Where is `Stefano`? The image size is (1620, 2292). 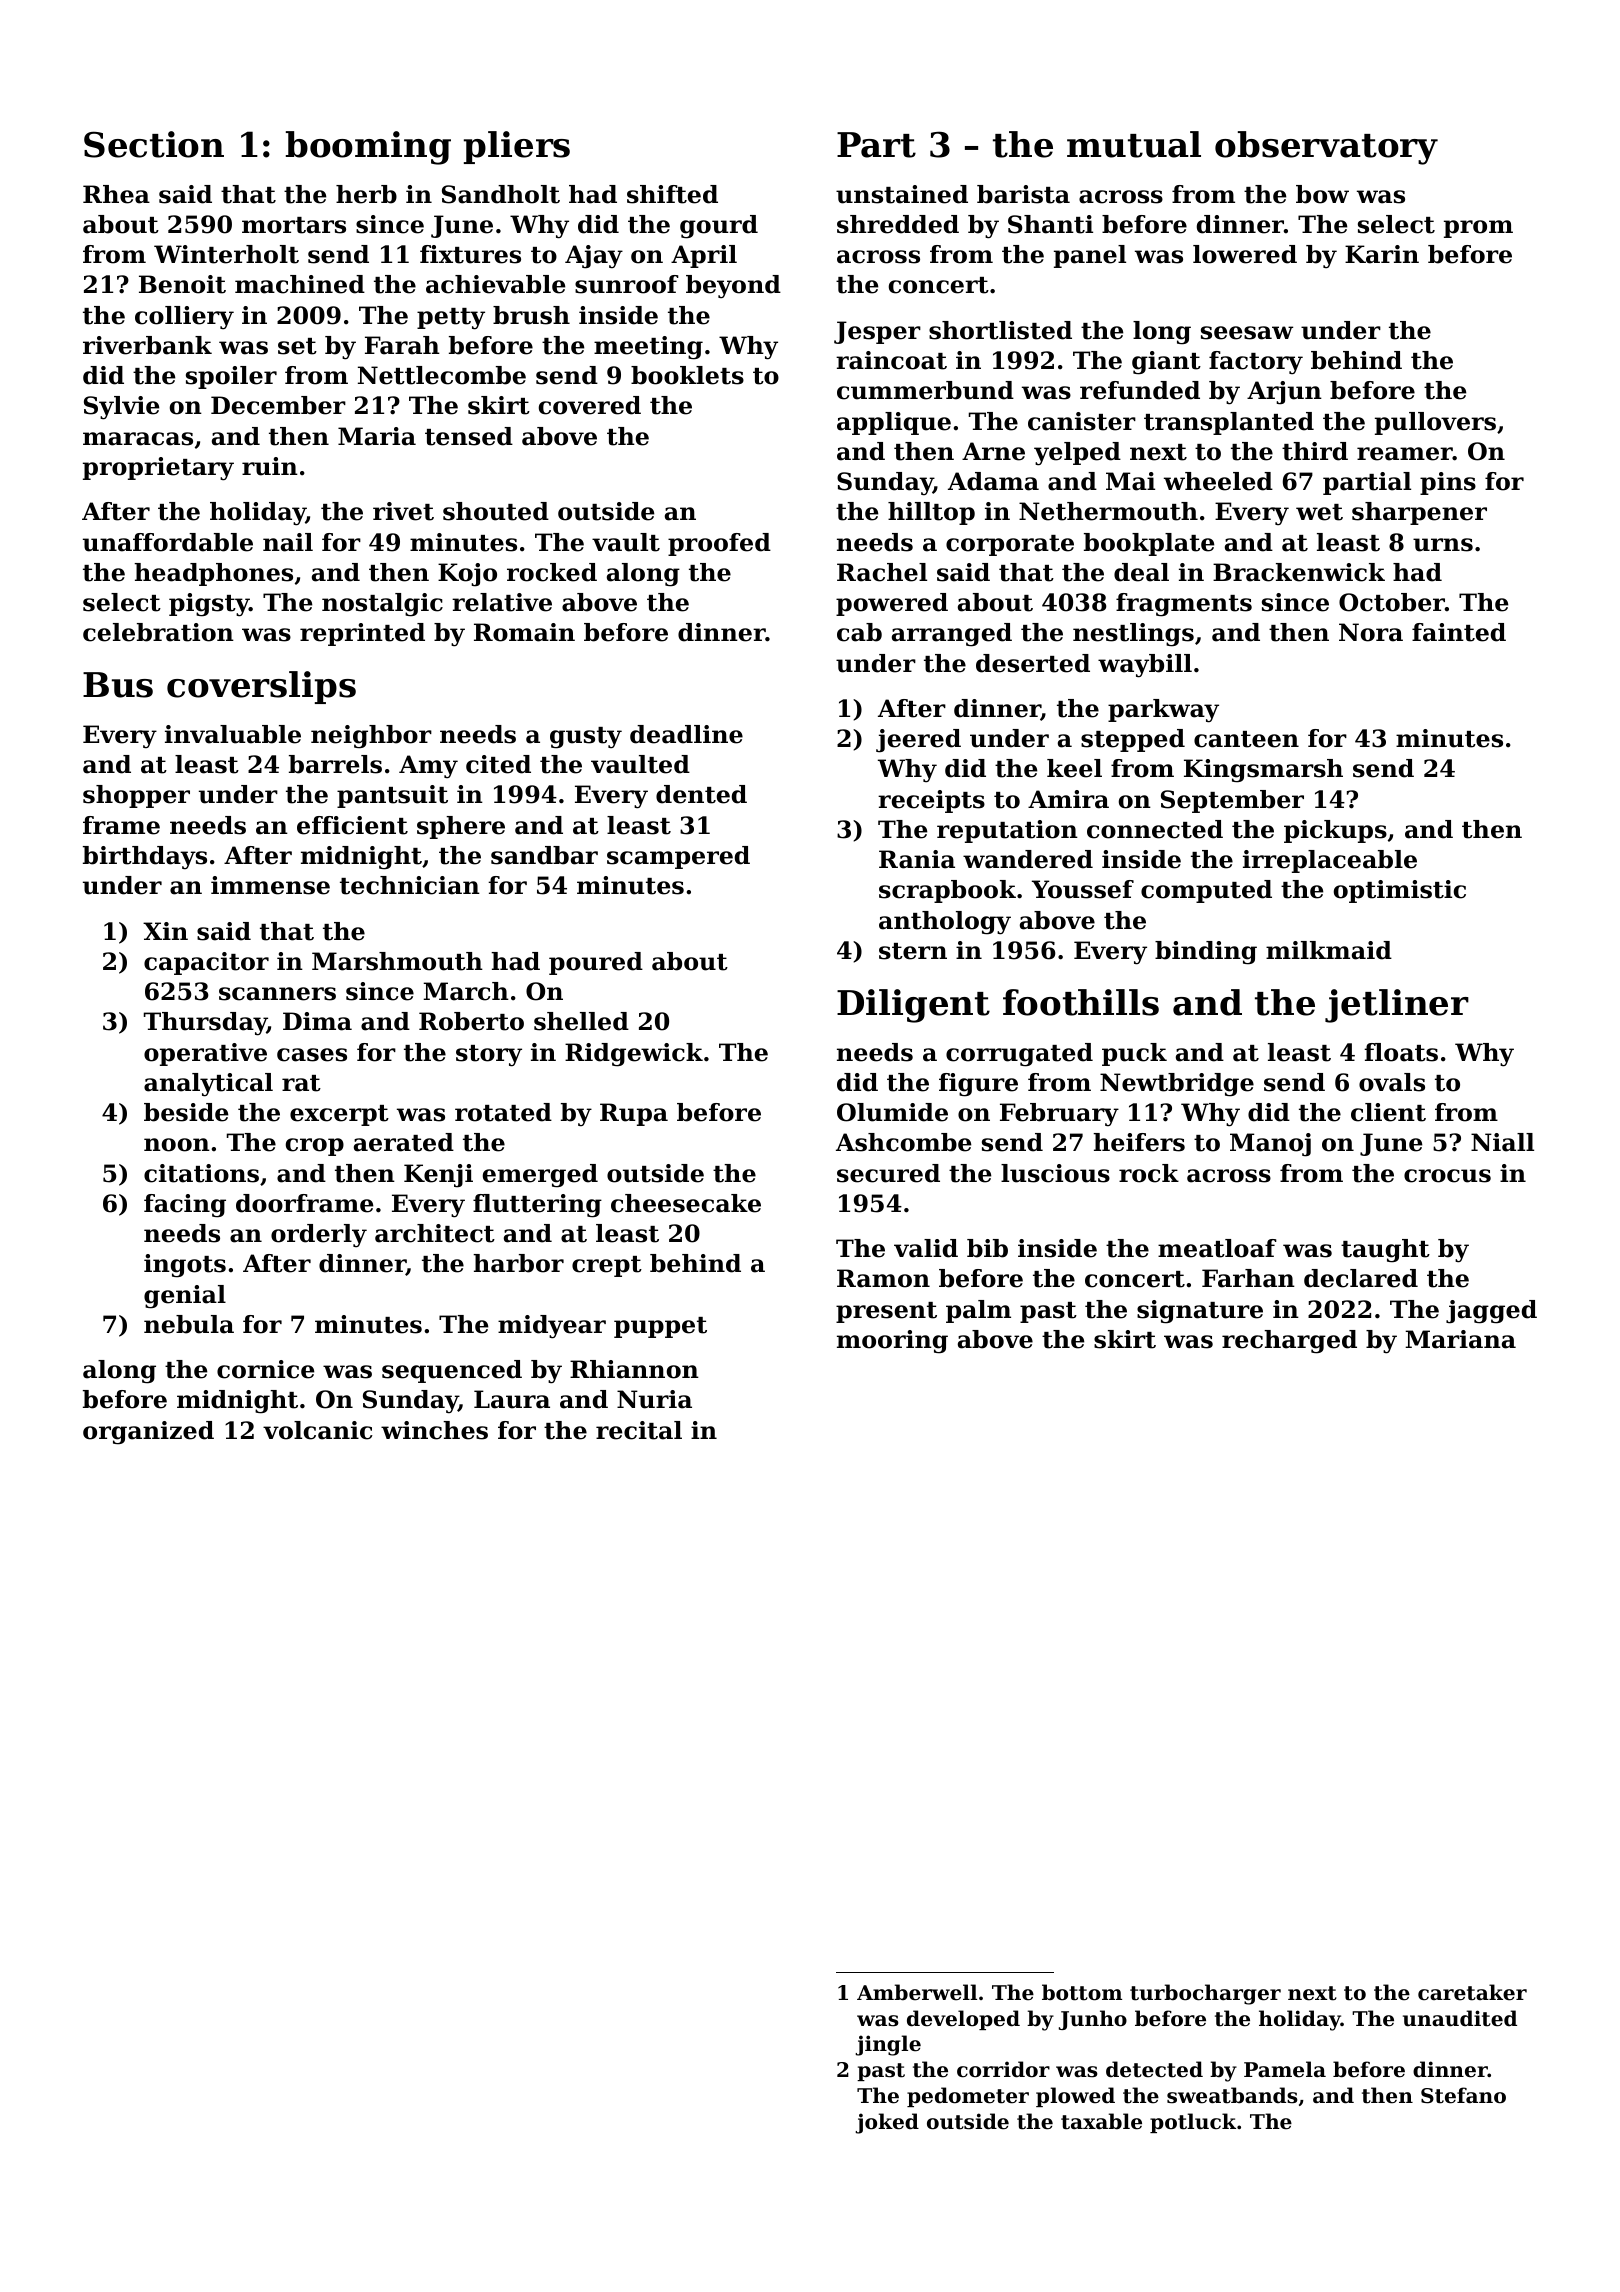
Stefano is located at coordinates (1463, 2095).
